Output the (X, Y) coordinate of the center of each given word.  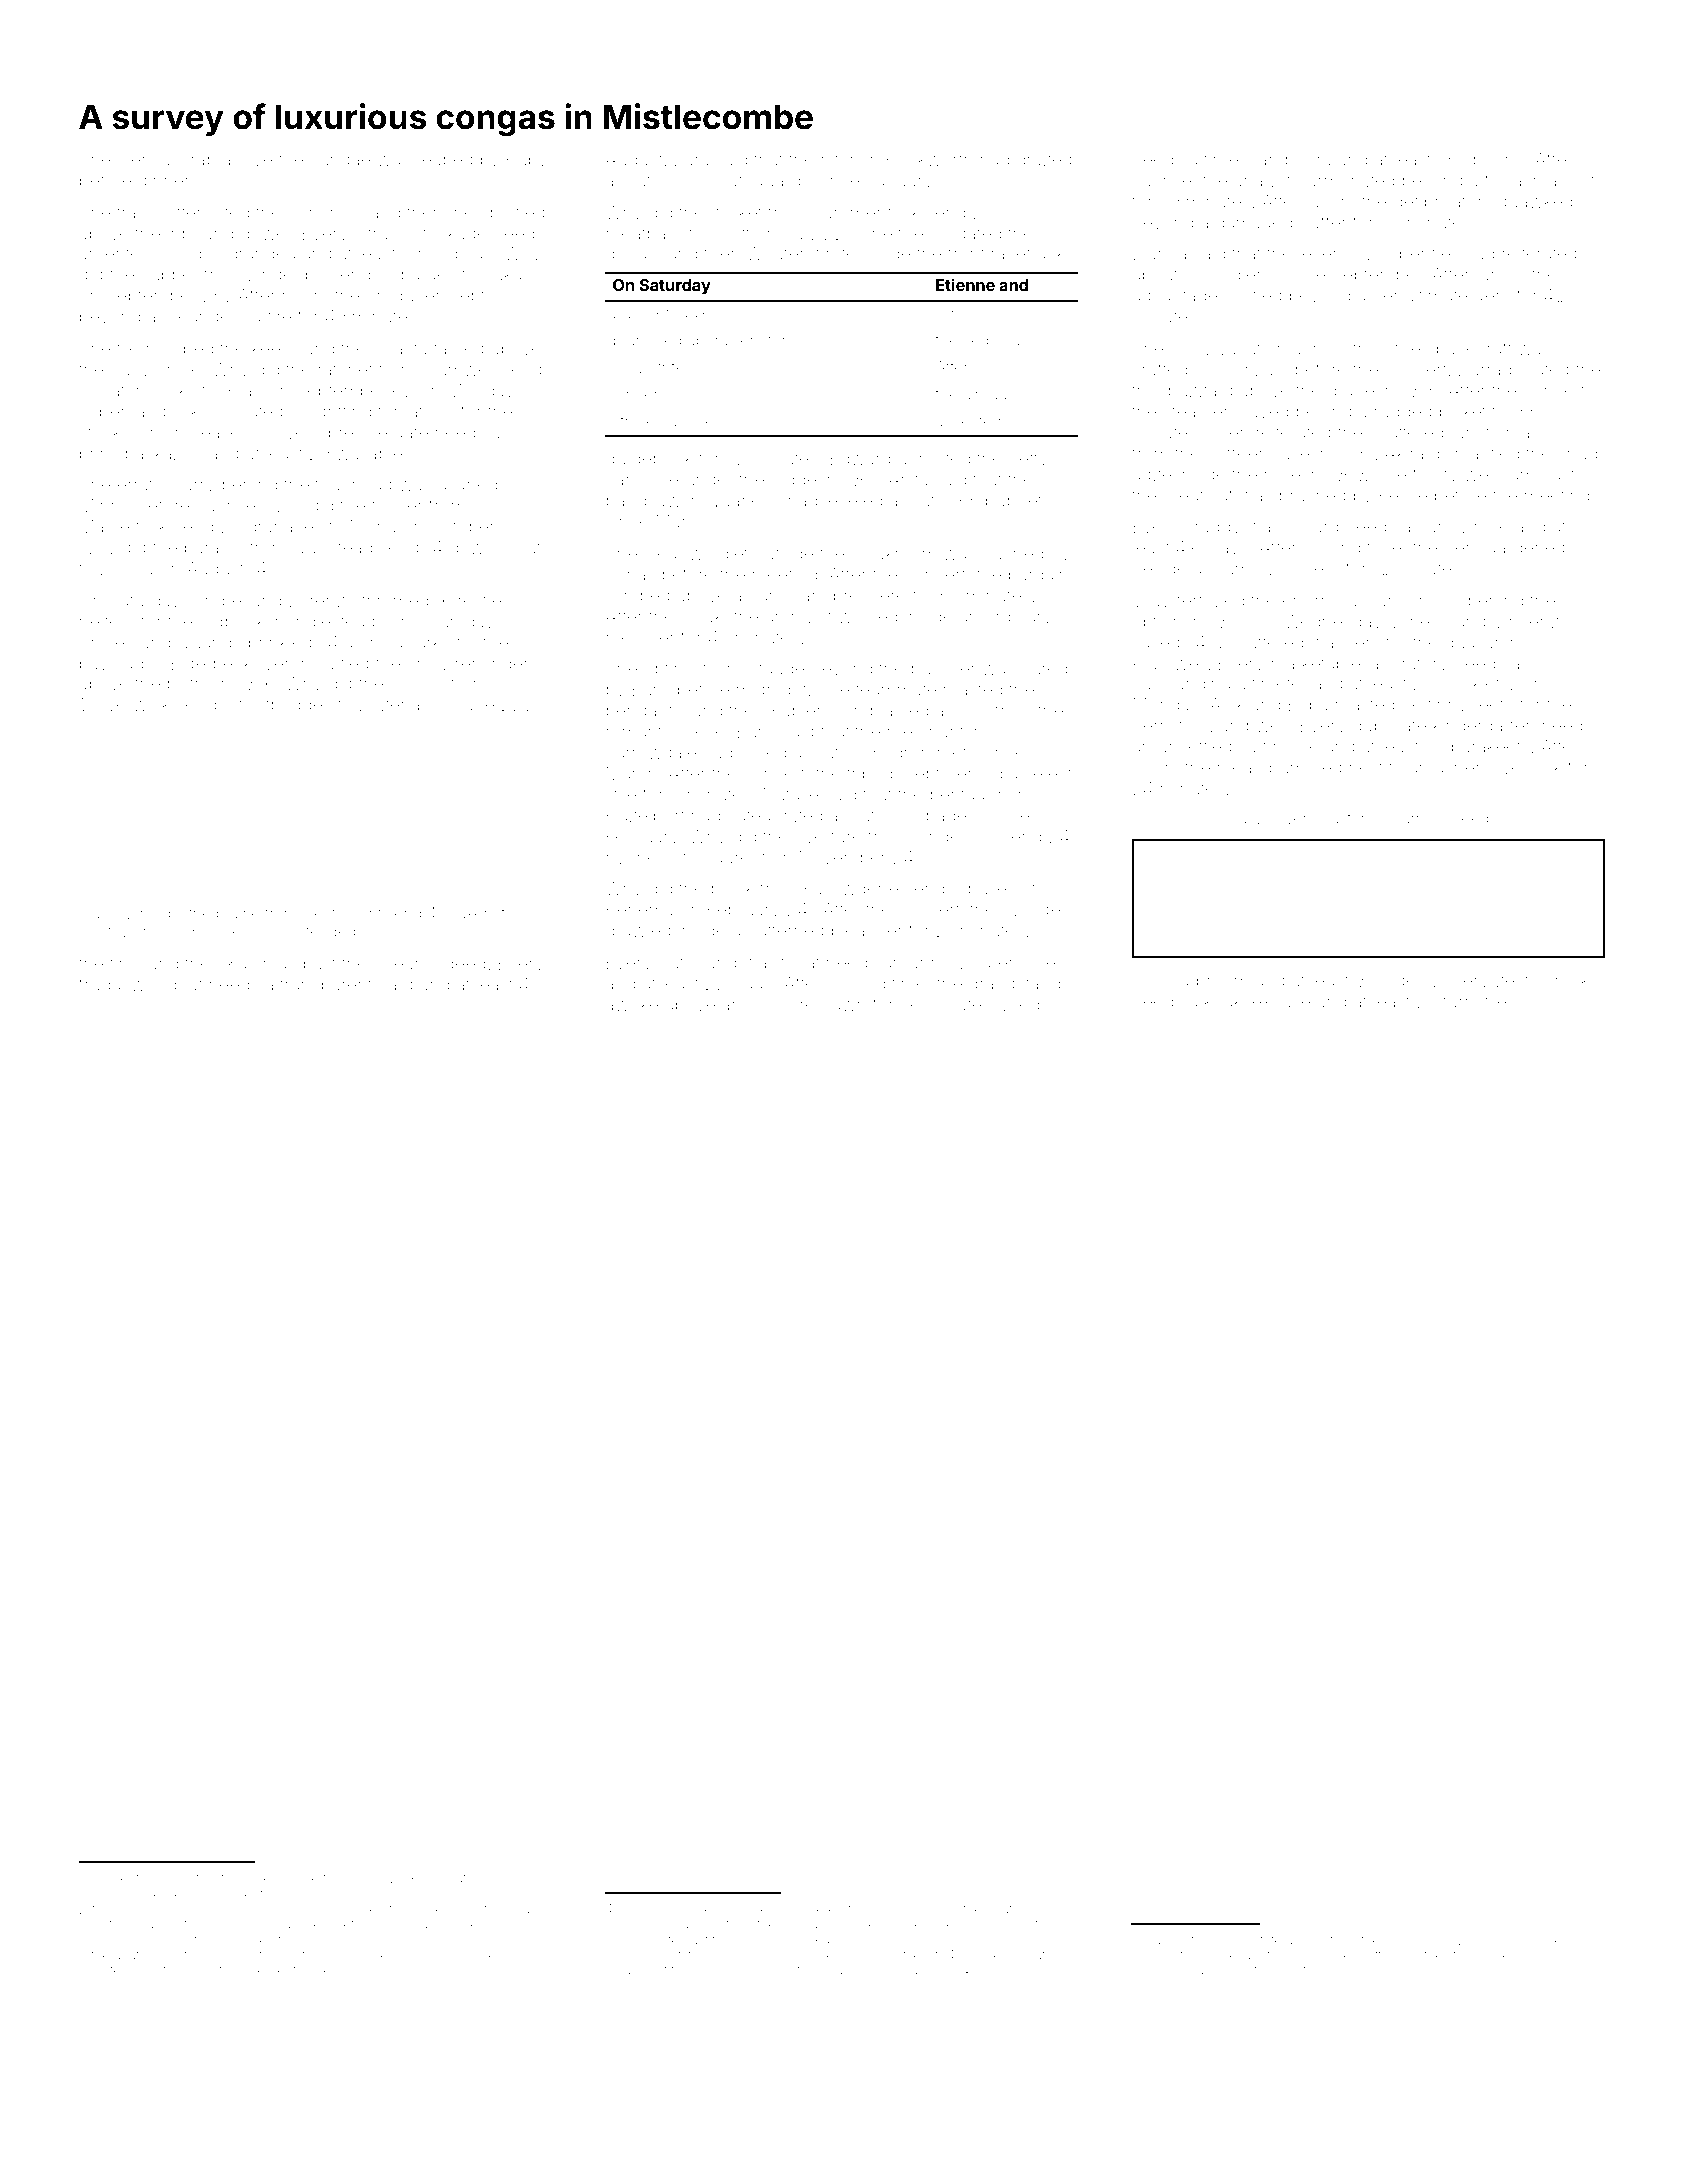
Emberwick (1559, 1955)
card (396, 984)
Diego (1026, 1006)
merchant (925, 731)
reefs (1493, 704)
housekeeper (756, 1909)
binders (1401, 980)
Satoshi (1016, 1909)
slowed (1253, 295)
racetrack (1028, 253)
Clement (114, 1878)
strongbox (1477, 1957)
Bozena (389, 704)
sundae (340, 159)
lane (360, 1879)
